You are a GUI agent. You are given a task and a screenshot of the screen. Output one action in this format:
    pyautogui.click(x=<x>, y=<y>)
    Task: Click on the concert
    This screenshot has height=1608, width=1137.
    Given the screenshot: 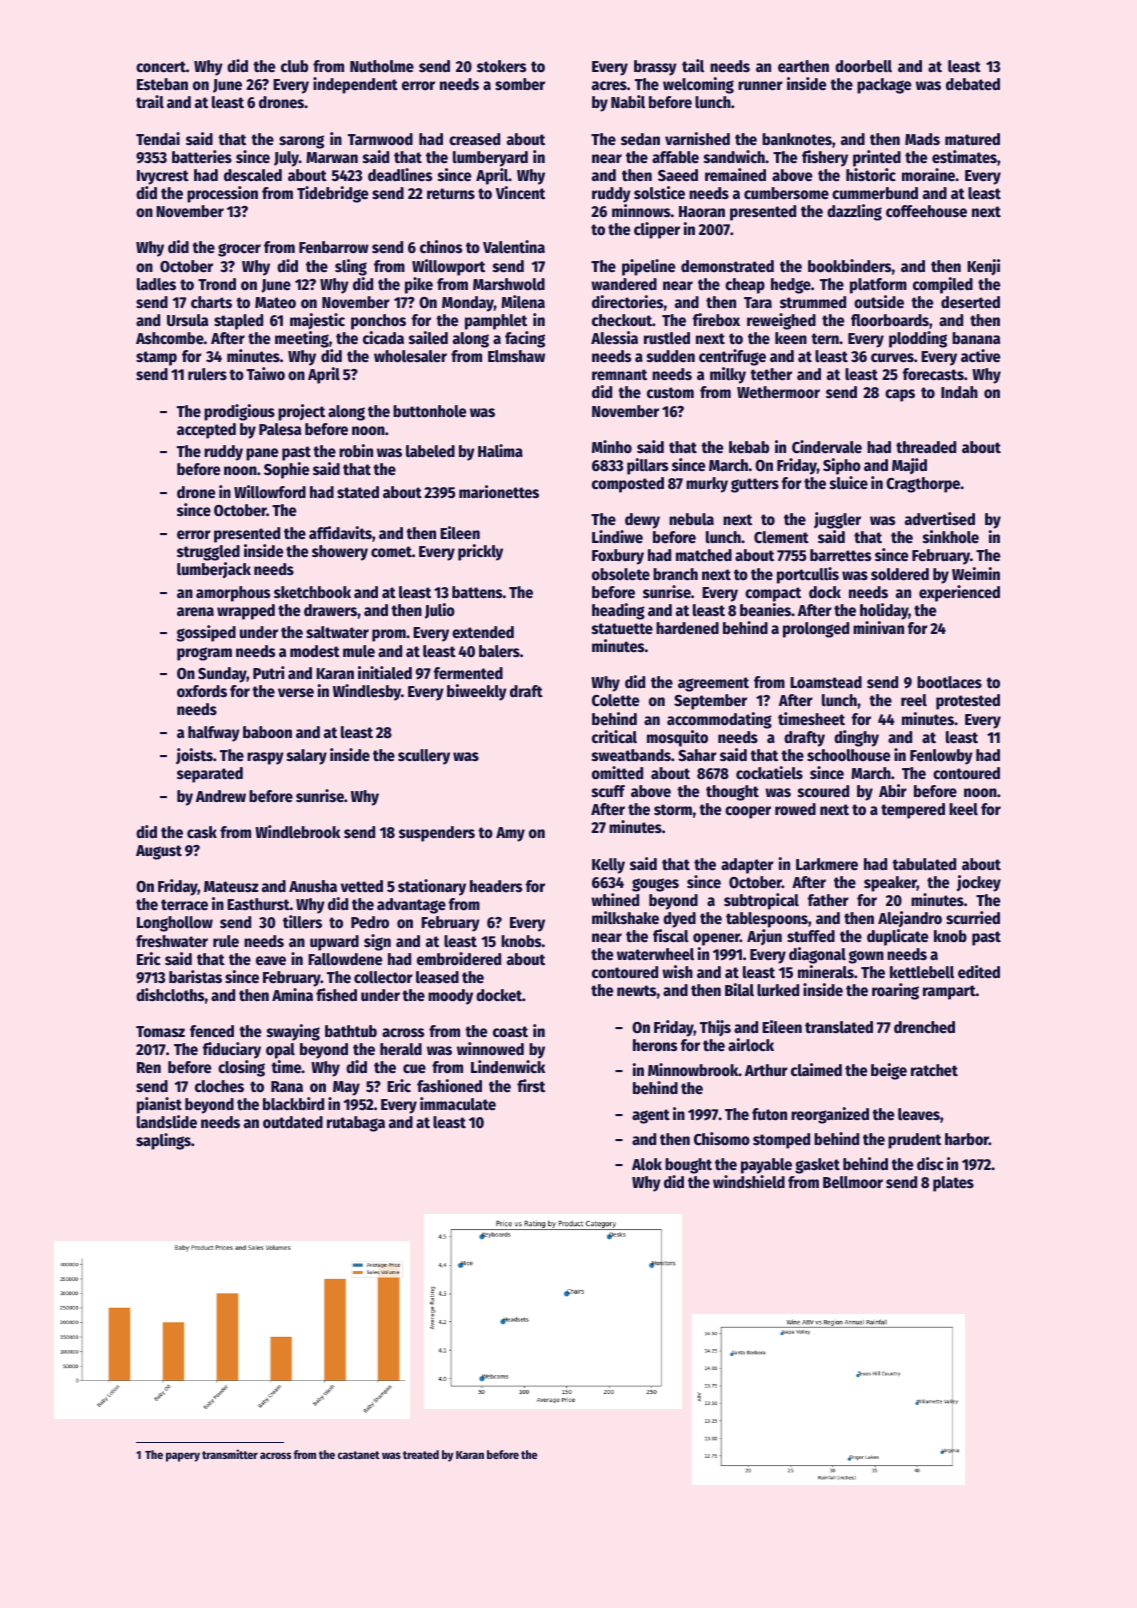 What is the action you would take?
    pyautogui.click(x=161, y=67)
